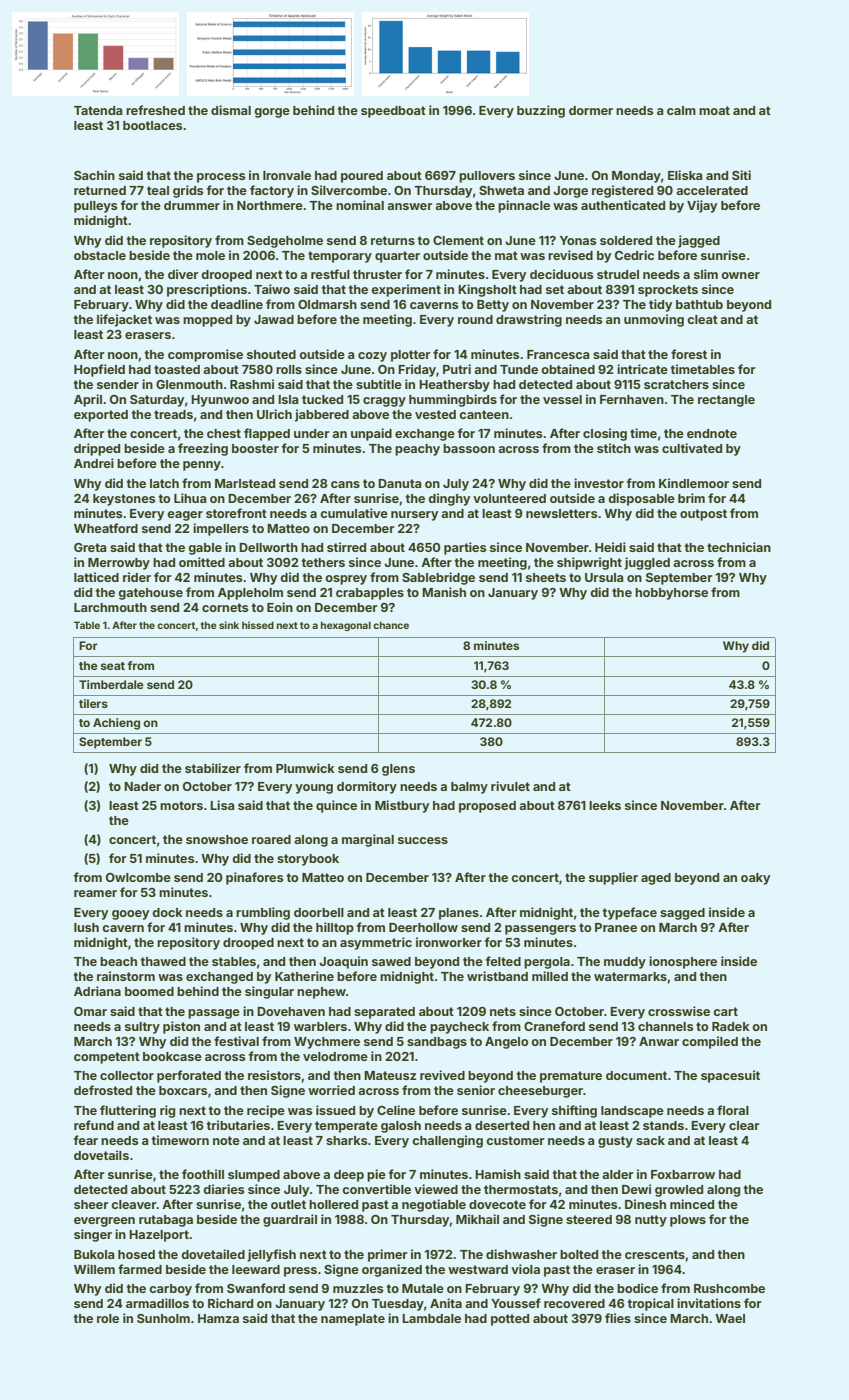 The height and width of the screenshot is (1400, 849). Describe the element at coordinates (647, 563) in the screenshot. I see `juggled` at that location.
